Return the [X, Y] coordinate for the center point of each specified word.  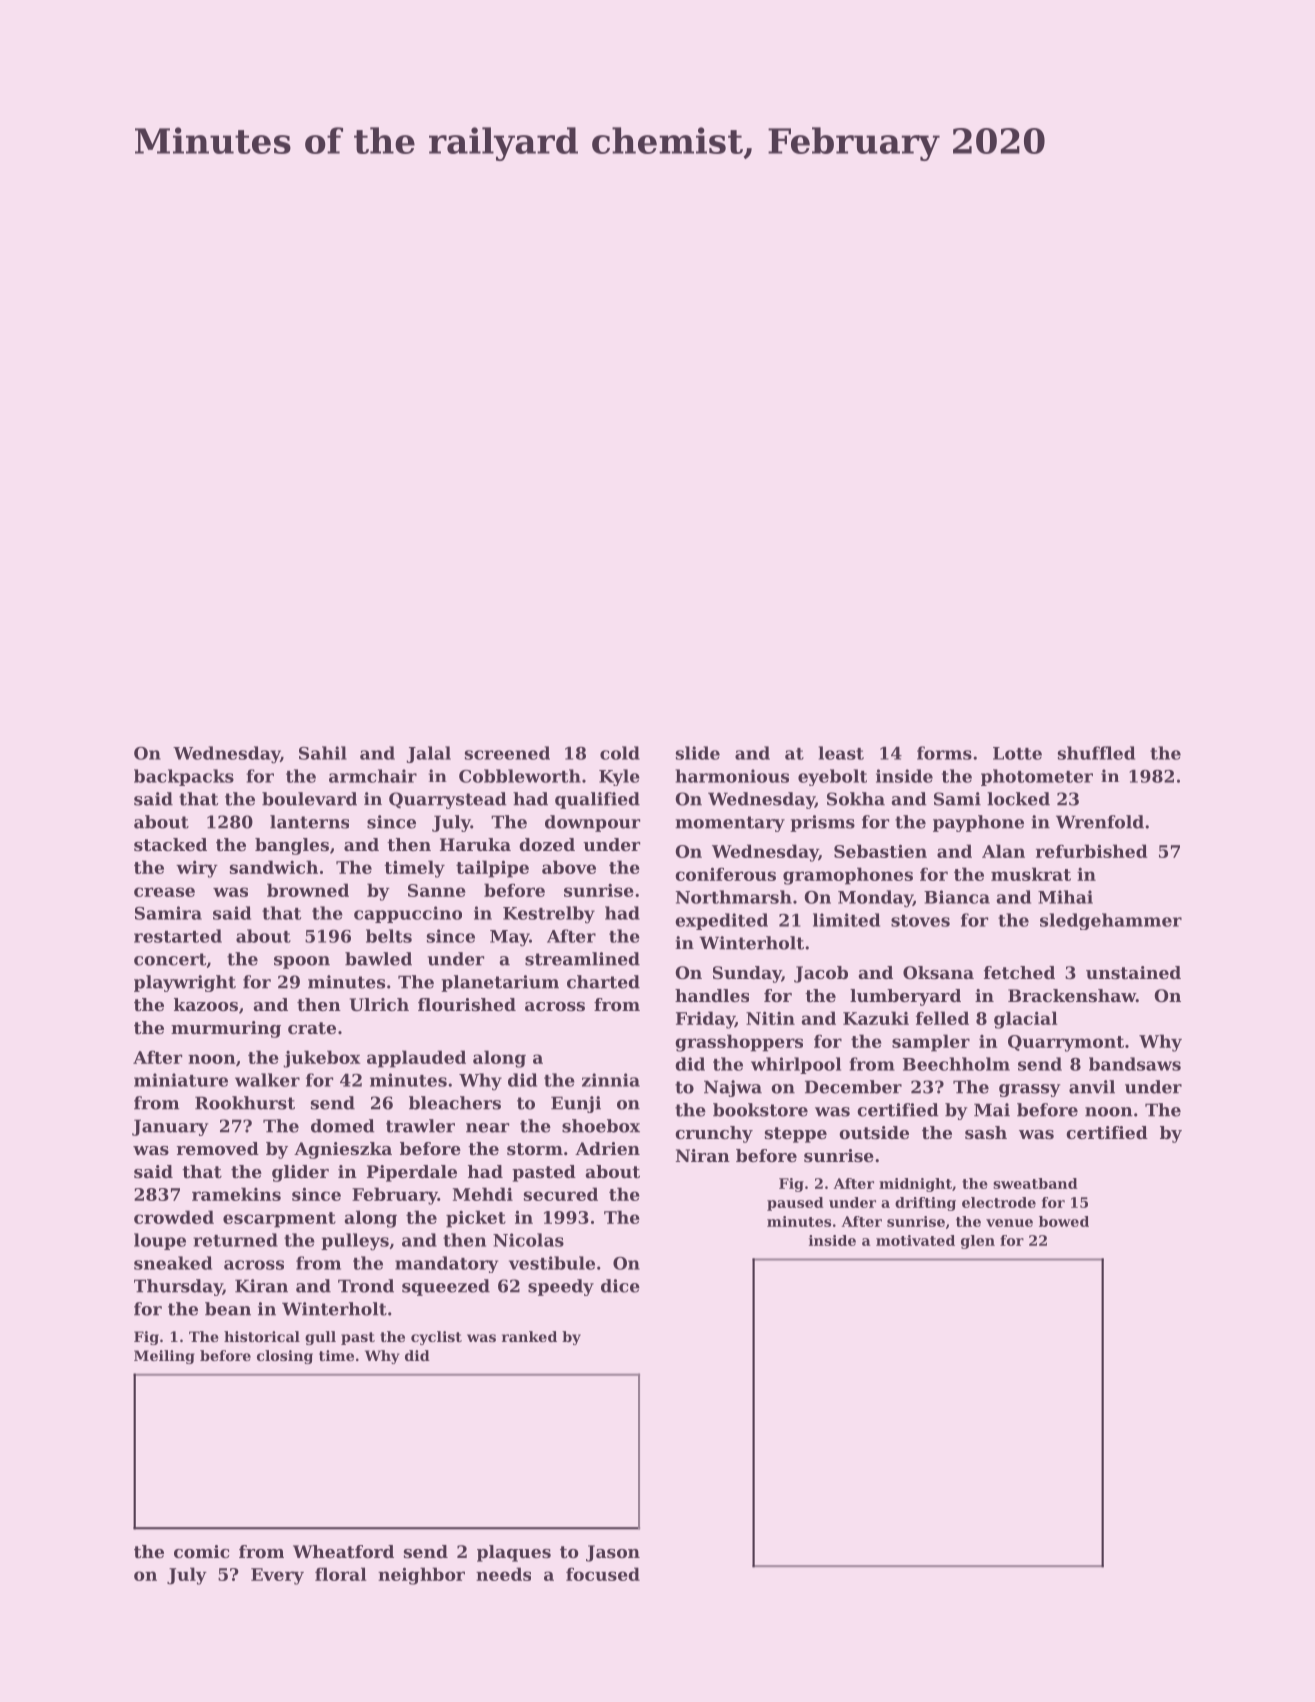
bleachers [455, 1103]
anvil [1092, 1087]
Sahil [323, 753]
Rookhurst [245, 1103]
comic [201, 1551]
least [841, 753]
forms [944, 753]
